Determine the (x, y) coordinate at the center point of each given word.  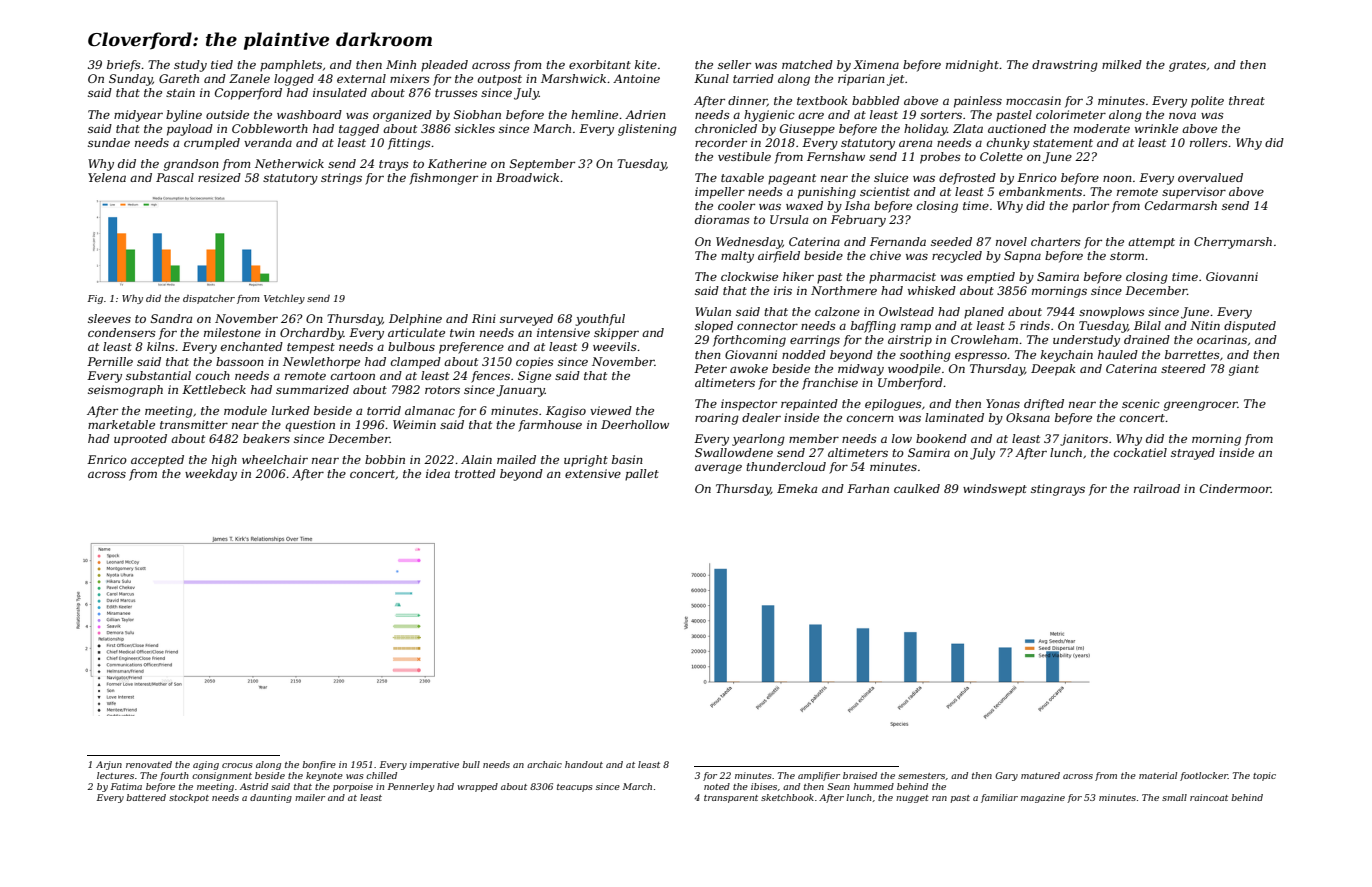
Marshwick (573, 78)
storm (1127, 256)
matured (1040, 775)
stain (180, 92)
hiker (798, 276)
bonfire (319, 765)
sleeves (109, 318)
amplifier (819, 776)
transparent (731, 799)
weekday (211, 475)
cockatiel (1140, 452)
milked (1122, 64)
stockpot (189, 798)
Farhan (868, 488)
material (1158, 775)
